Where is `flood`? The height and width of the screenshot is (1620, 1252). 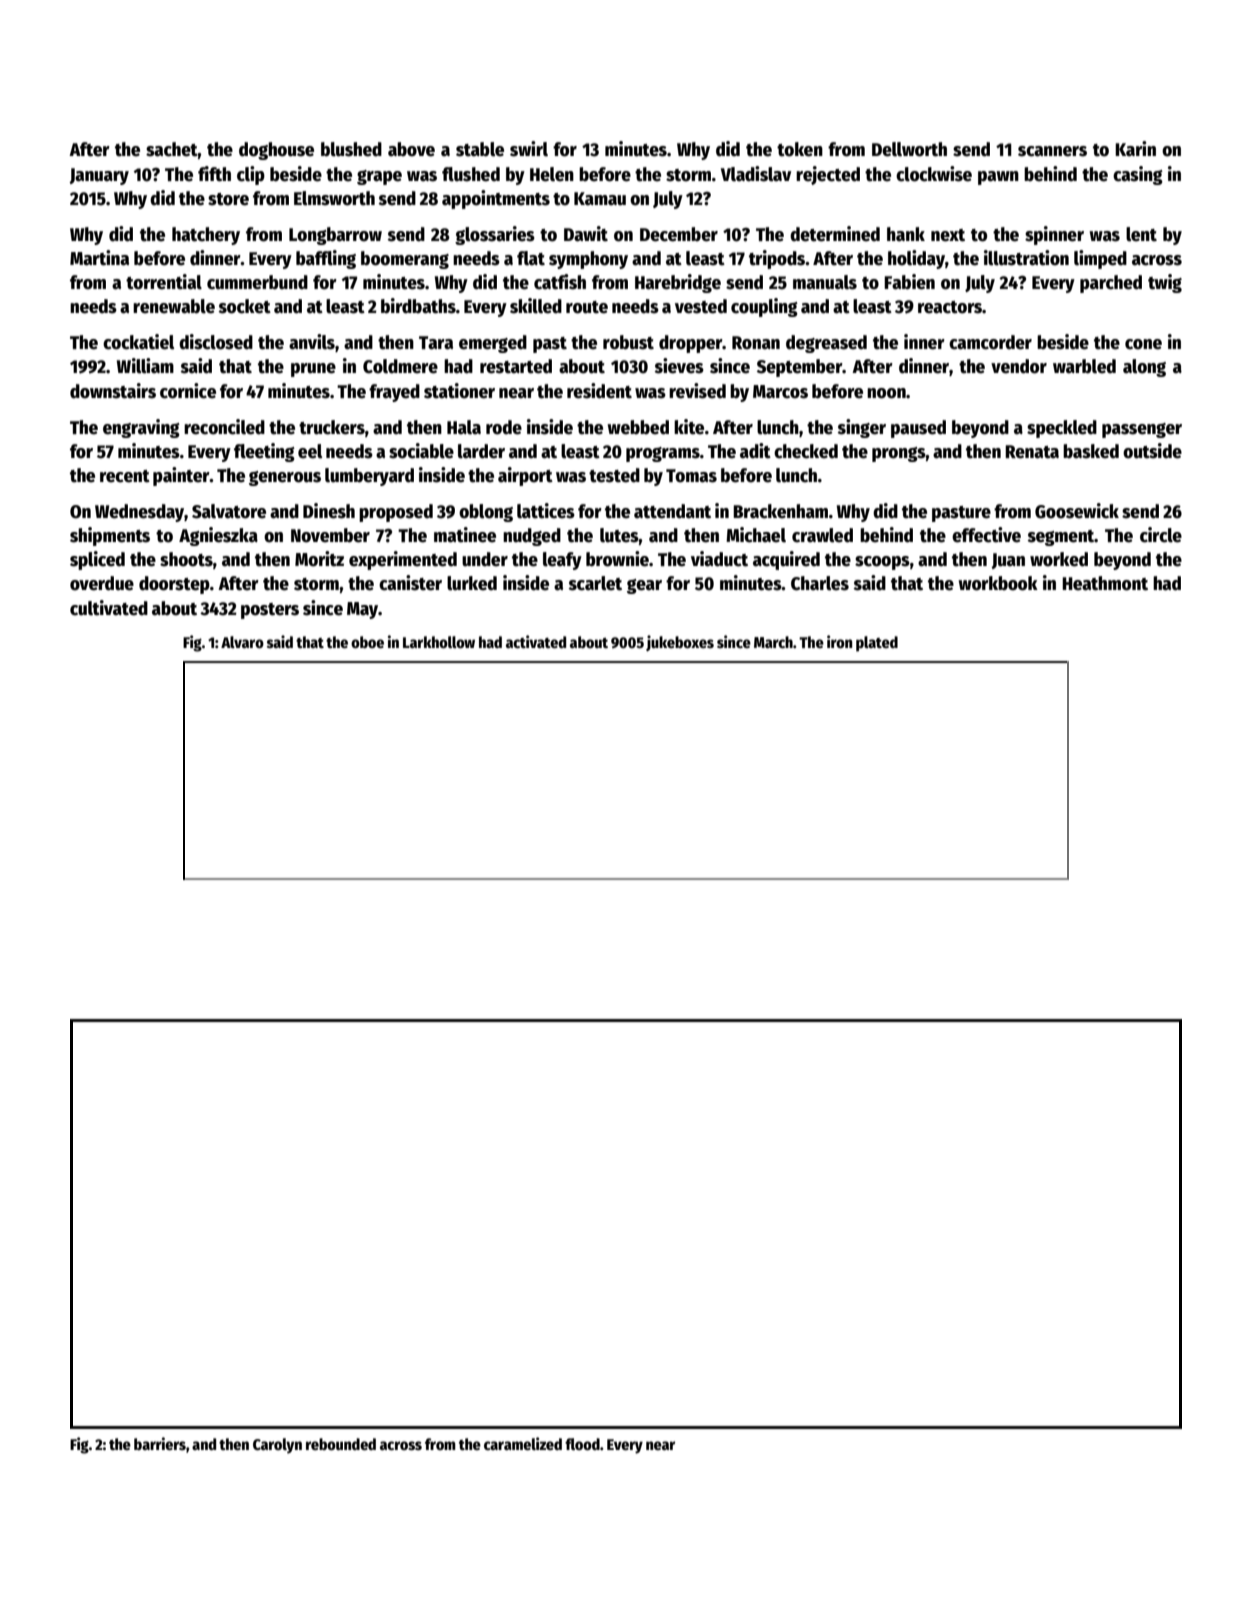
flood is located at coordinates (582, 1444).
